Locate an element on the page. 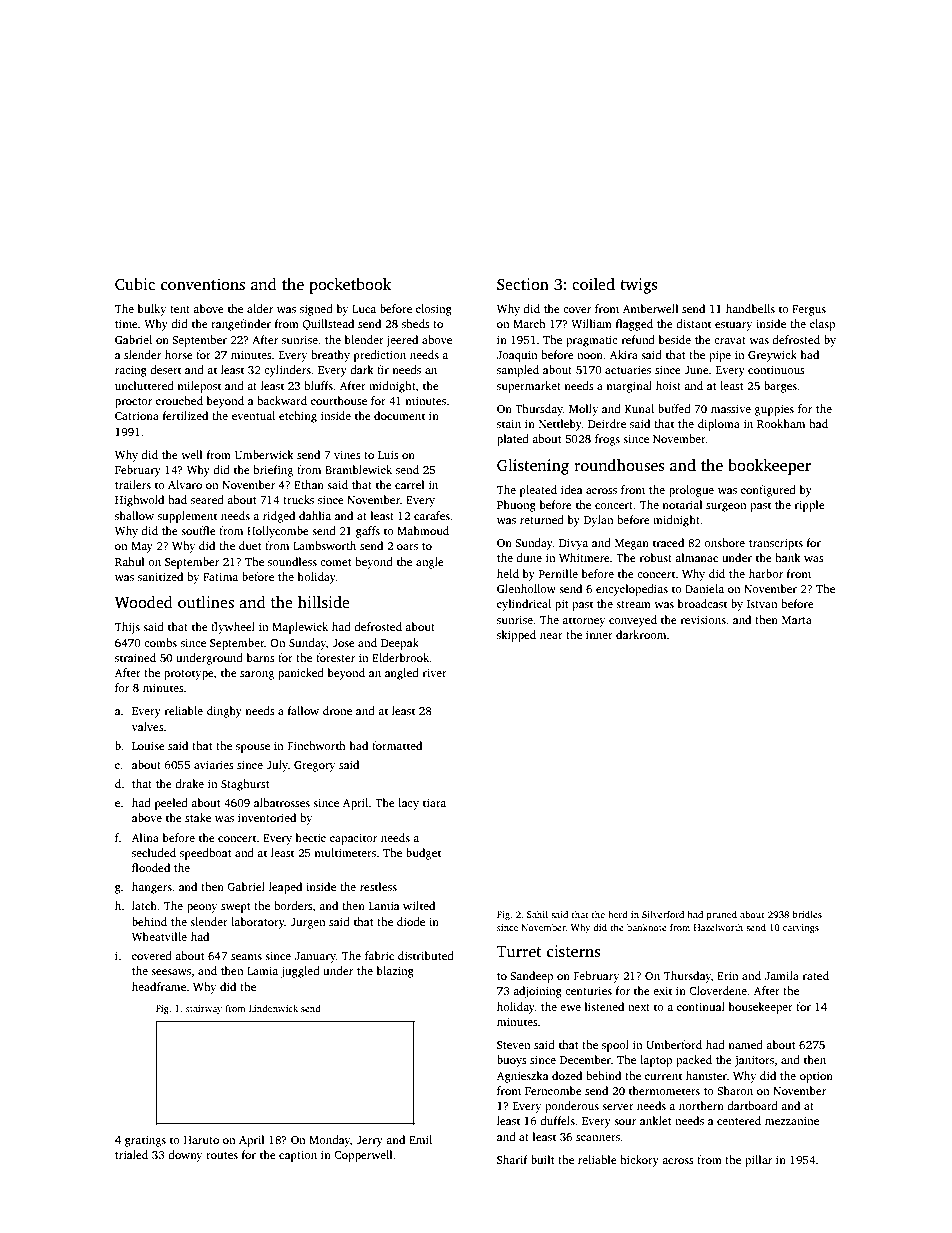 Image resolution: width=952 pixels, height=1233 pixels. pruned is located at coordinates (722, 915).
